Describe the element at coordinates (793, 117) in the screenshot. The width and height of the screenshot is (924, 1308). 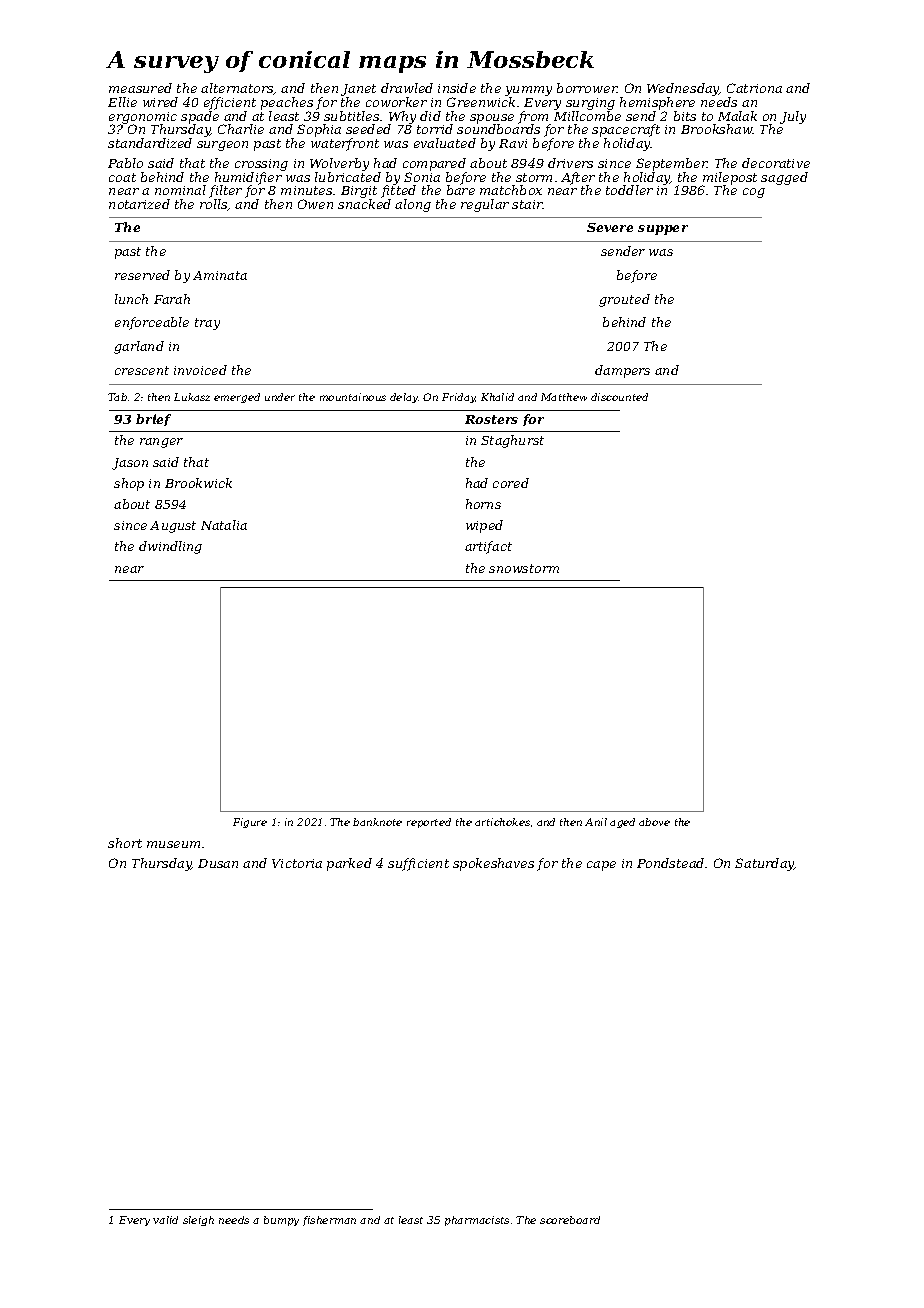
I see `July` at that location.
